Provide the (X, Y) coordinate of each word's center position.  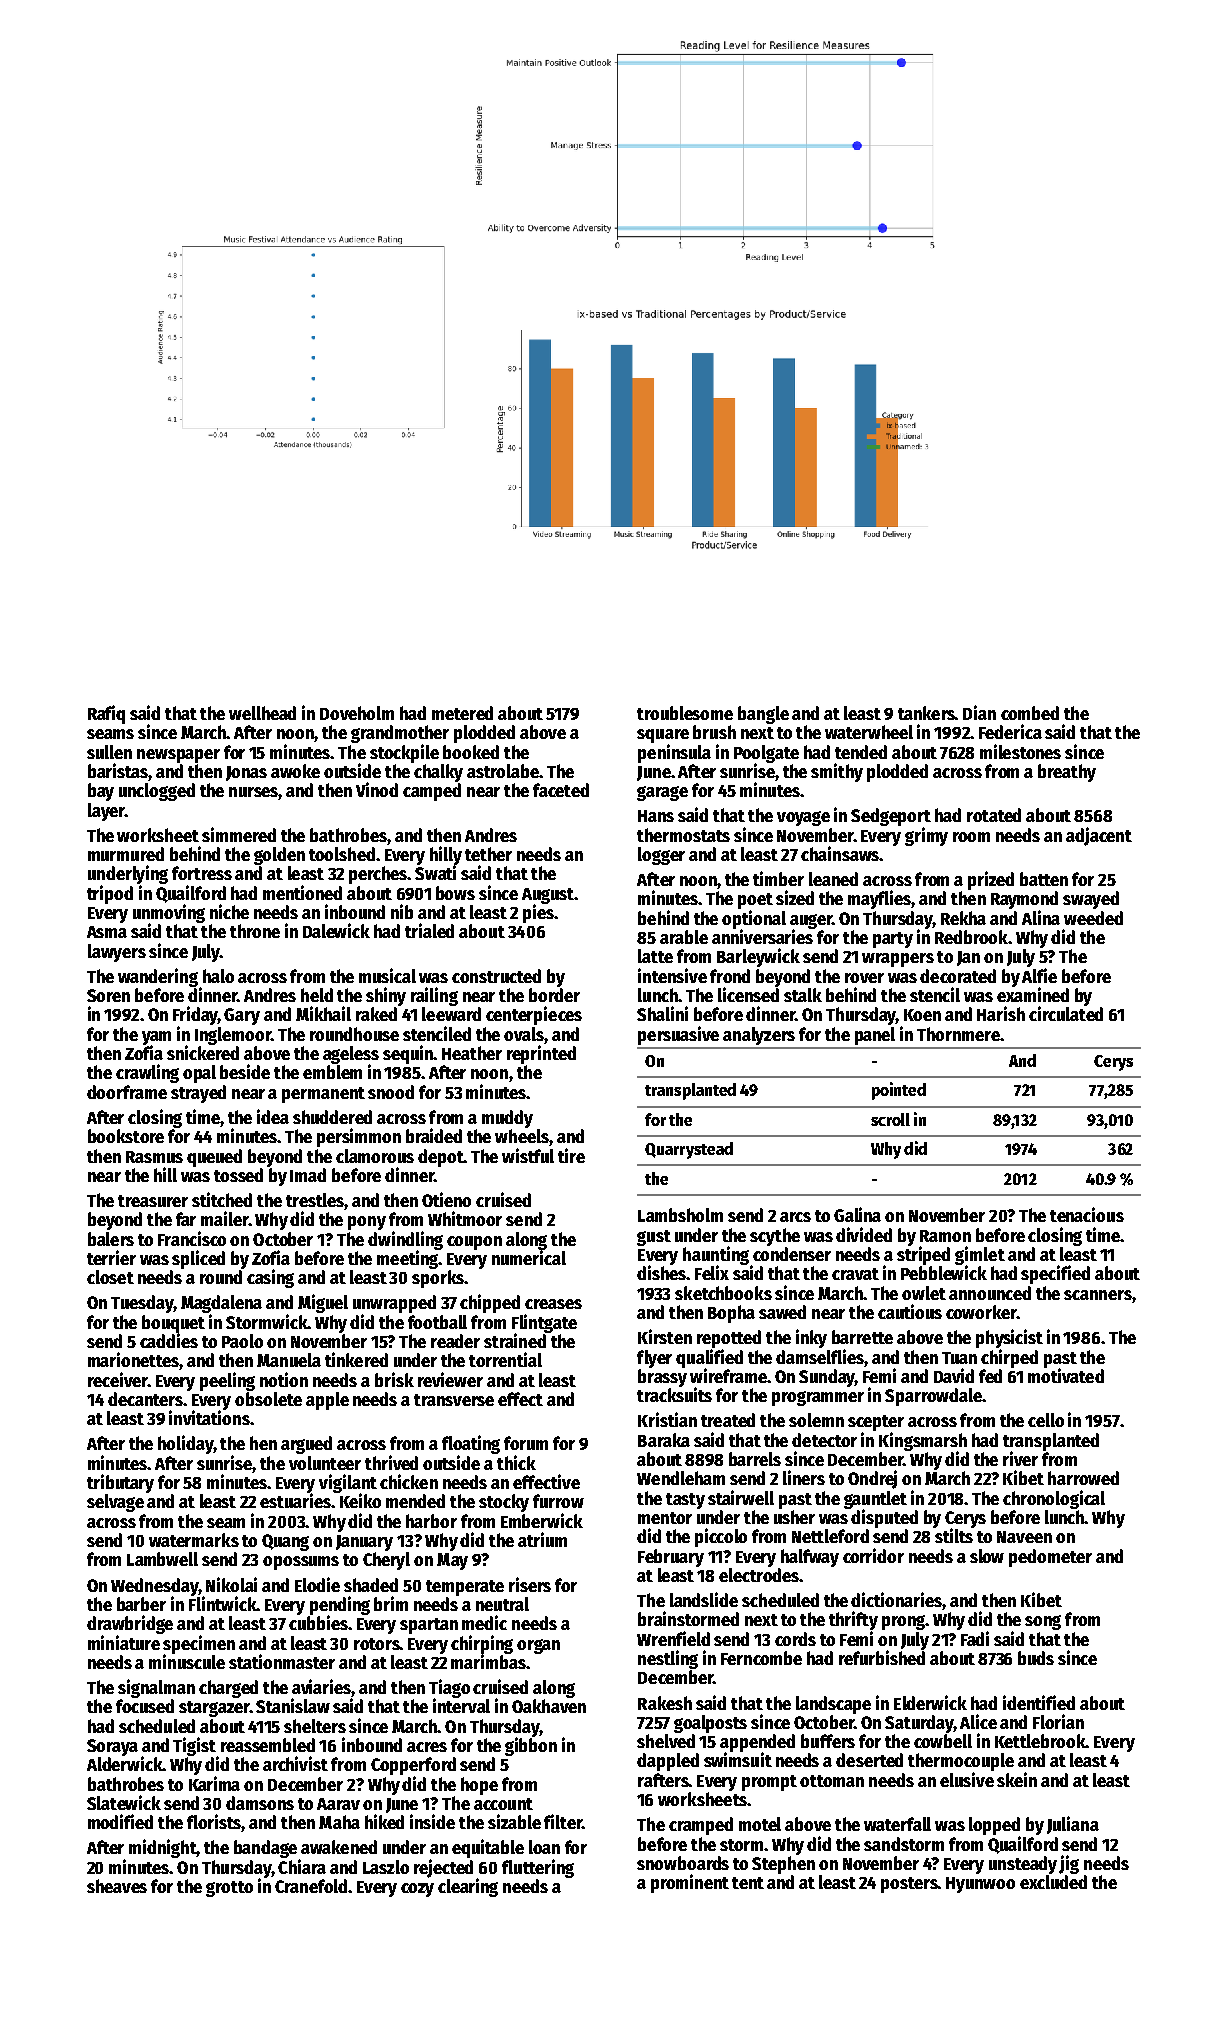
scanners (1098, 1295)
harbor (431, 1521)
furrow (558, 1501)
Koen (922, 1015)
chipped (490, 1303)
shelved (666, 1741)
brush (714, 732)
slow (987, 1556)
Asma (107, 932)
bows (455, 893)
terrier (111, 1257)
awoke (295, 771)
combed (1030, 713)
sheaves (117, 1886)
